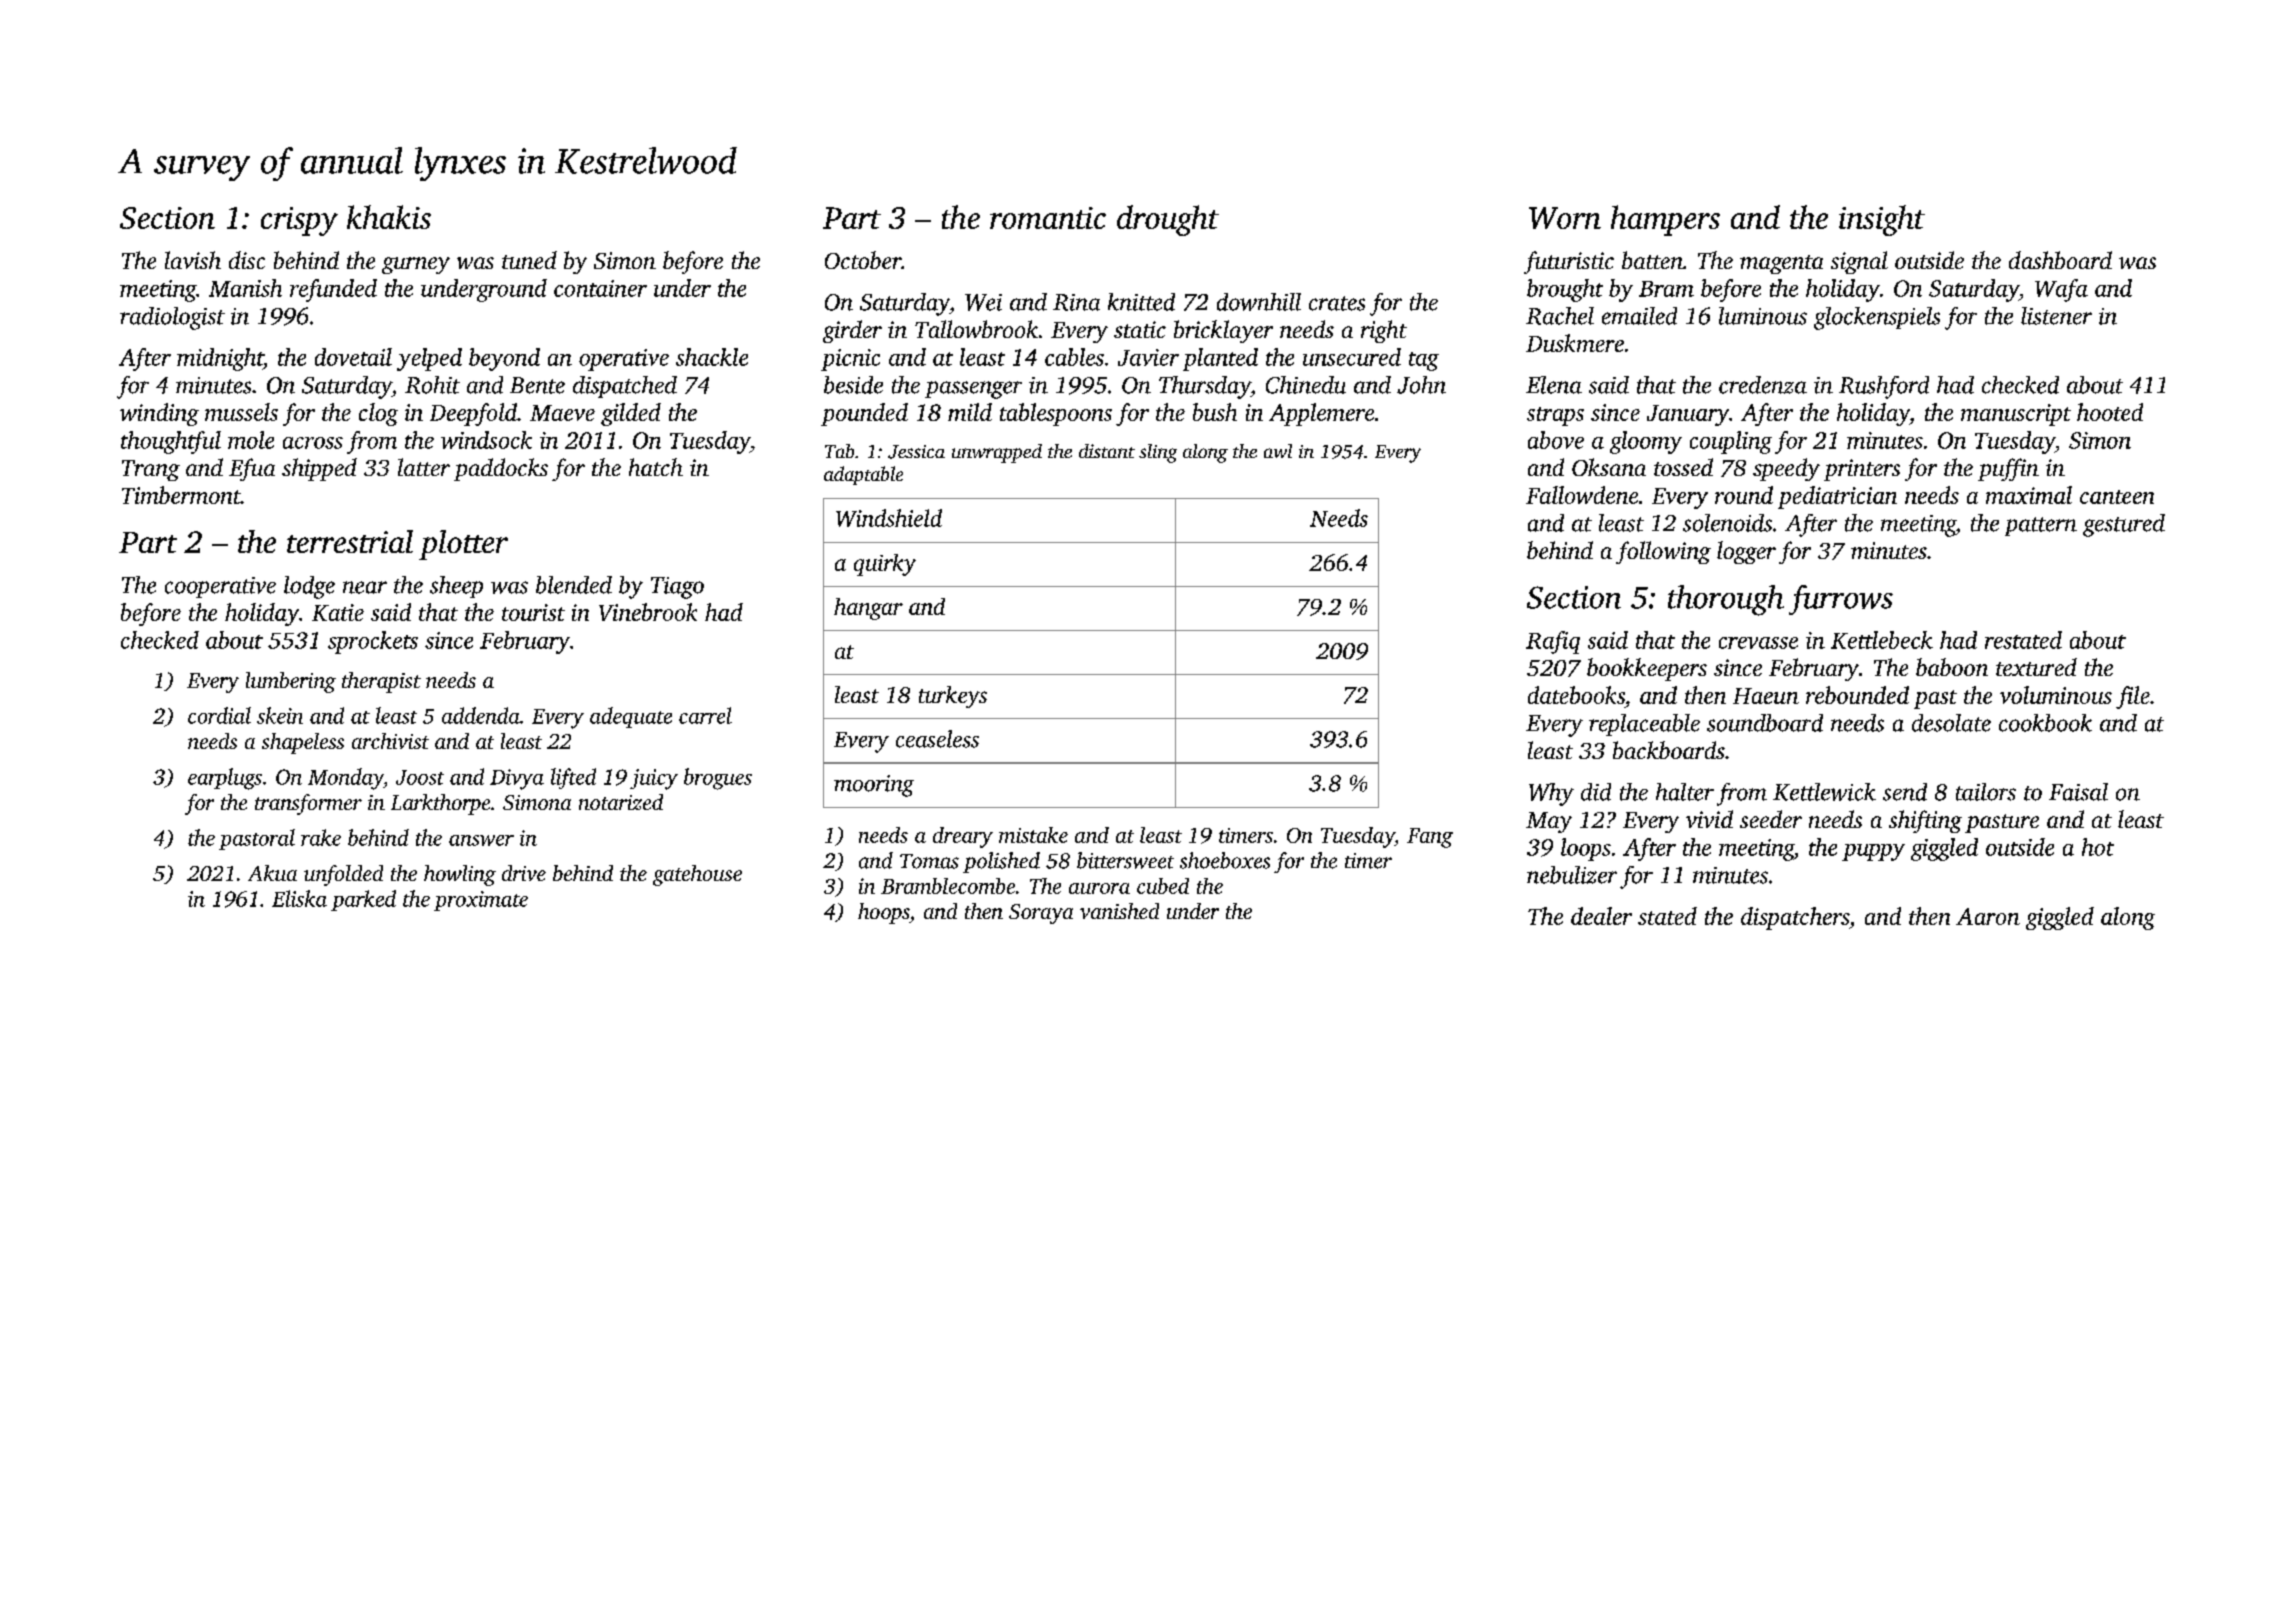  Describe the element at coordinates (868, 609) in the page. I see `hangar` at that location.
